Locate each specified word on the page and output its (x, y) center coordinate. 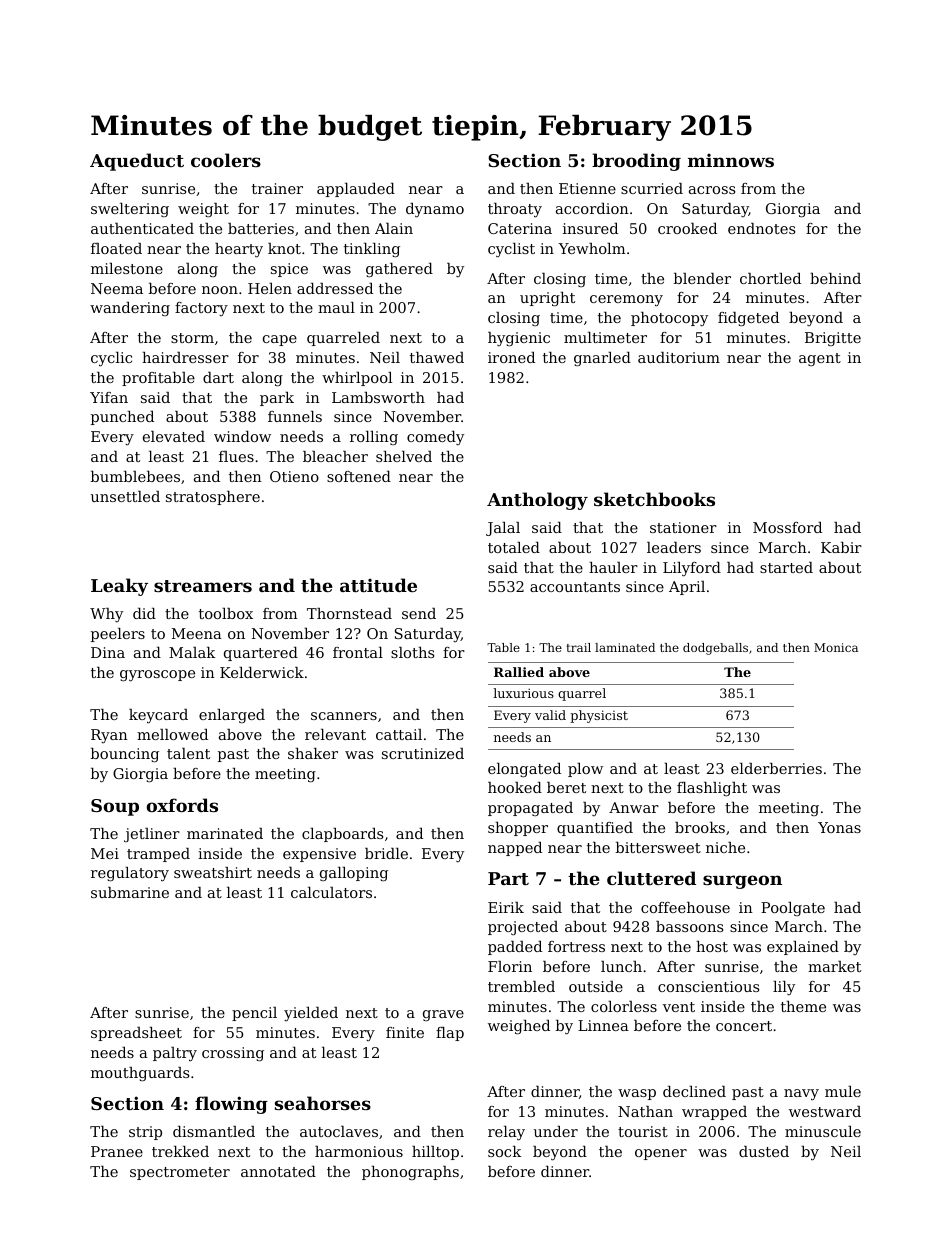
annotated (278, 1171)
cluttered (651, 878)
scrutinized (423, 753)
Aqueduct (137, 162)
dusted (764, 1151)
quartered (261, 654)
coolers (226, 160)
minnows (731, 160)
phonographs (410, 1173)
